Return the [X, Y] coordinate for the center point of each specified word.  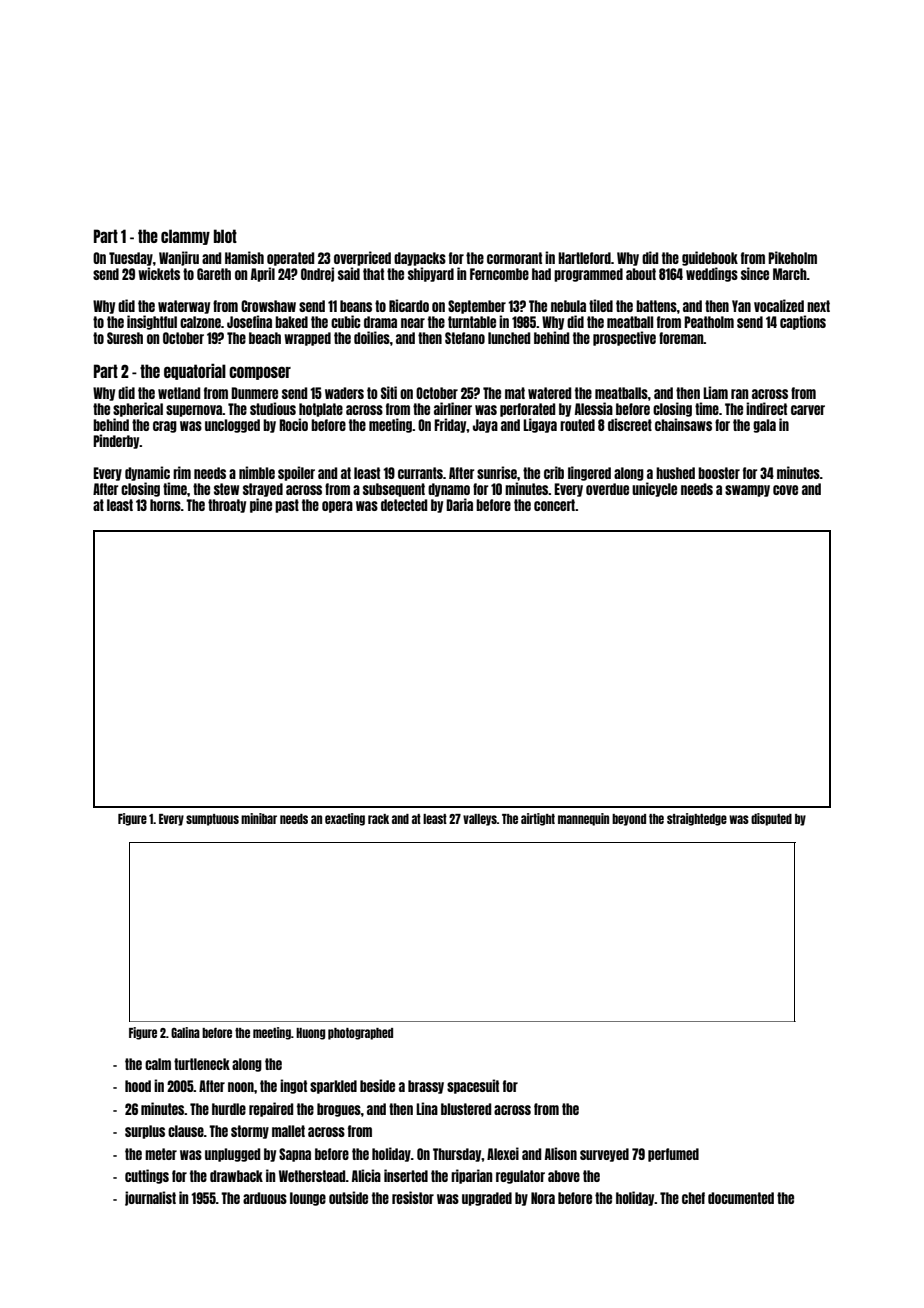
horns [165, 505]
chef [693, 1198]
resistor [413, 1197]
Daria [459, 504]
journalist [150, 1198]
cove [785, 490]
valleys [480, 820]
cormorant [514, 258]
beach [265, 338]
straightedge [697, 819]
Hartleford [584, 258]
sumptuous [212, 820]
